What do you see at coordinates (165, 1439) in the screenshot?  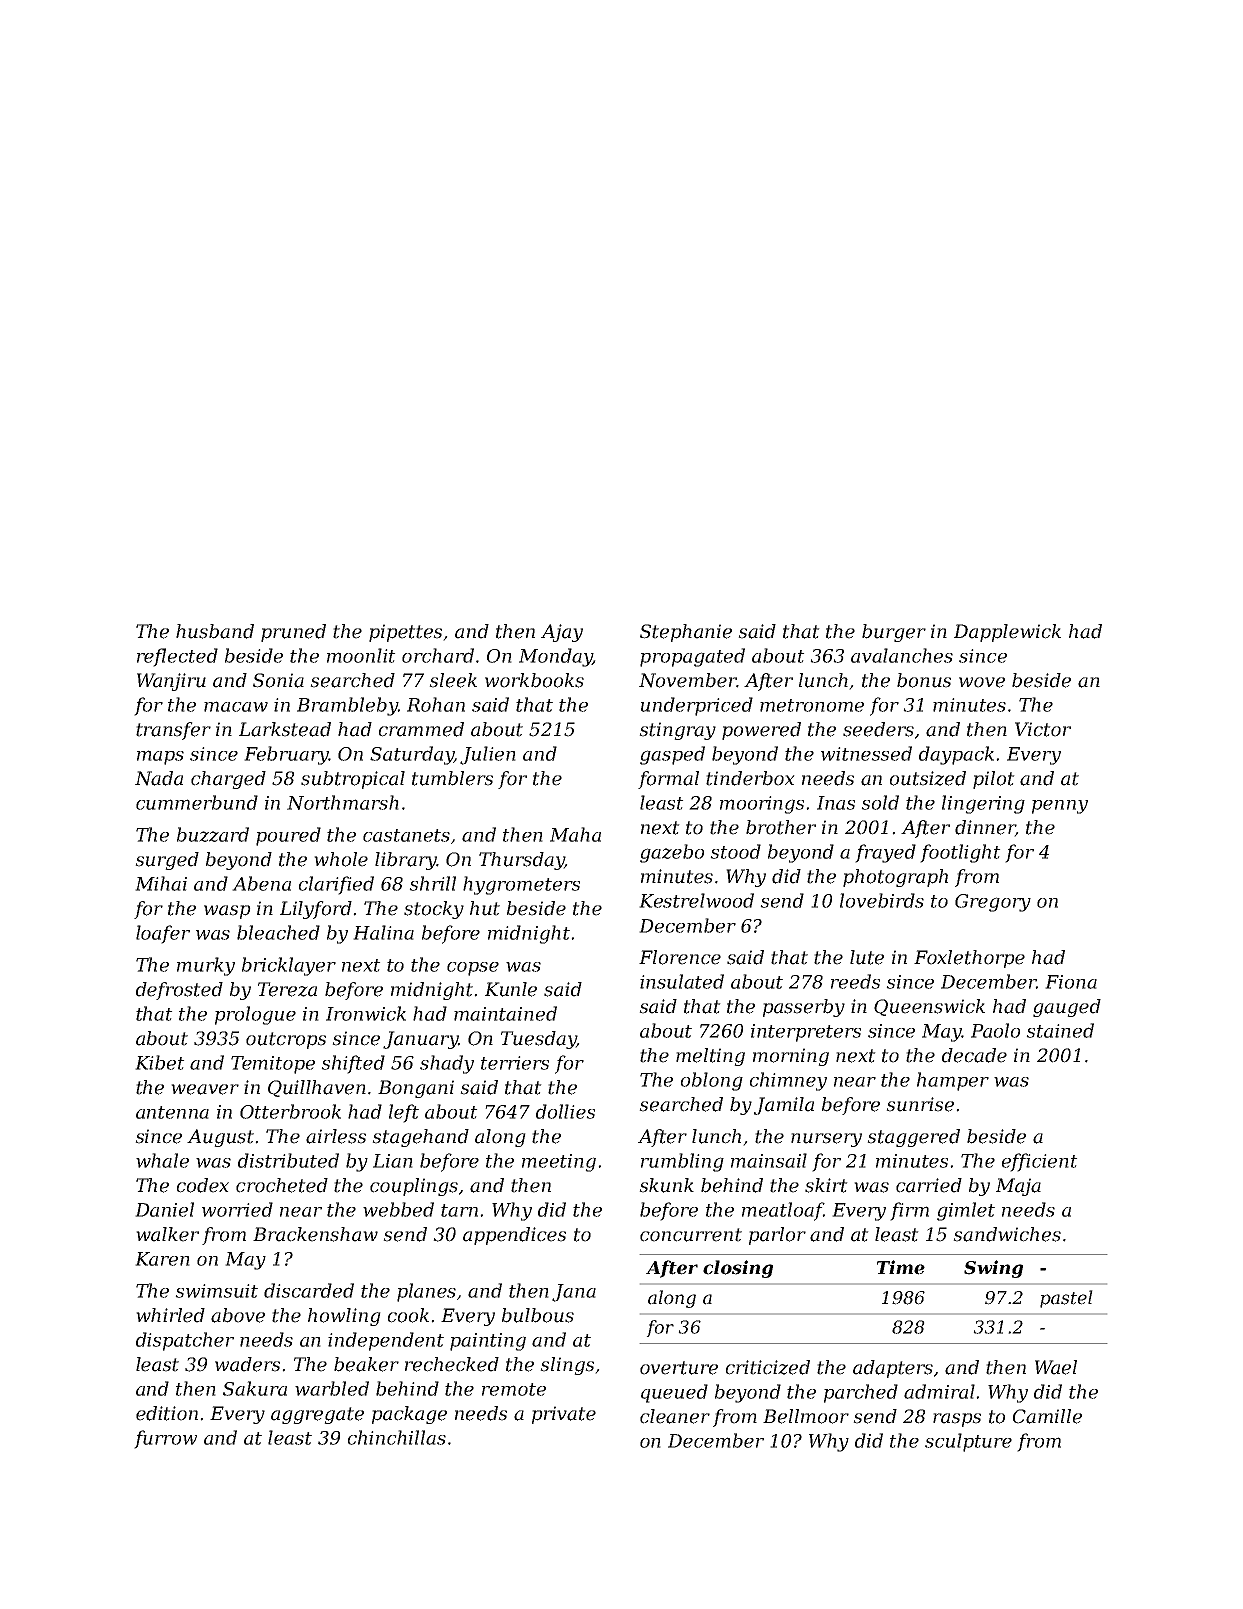 I see `furrow` at bounding box center [165, 1439].
